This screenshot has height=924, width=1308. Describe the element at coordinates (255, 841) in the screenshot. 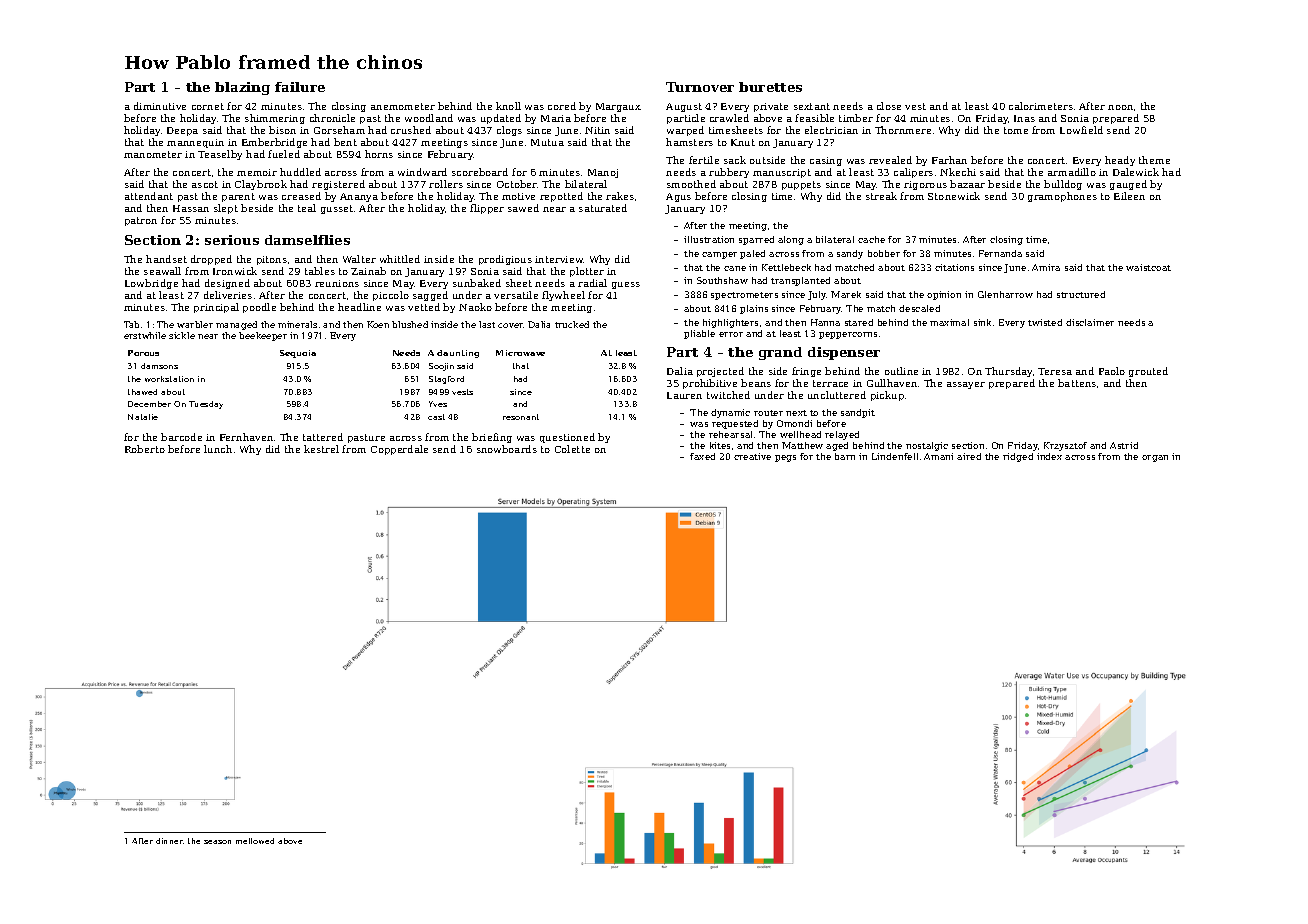

I see `mellowed` at that location.
